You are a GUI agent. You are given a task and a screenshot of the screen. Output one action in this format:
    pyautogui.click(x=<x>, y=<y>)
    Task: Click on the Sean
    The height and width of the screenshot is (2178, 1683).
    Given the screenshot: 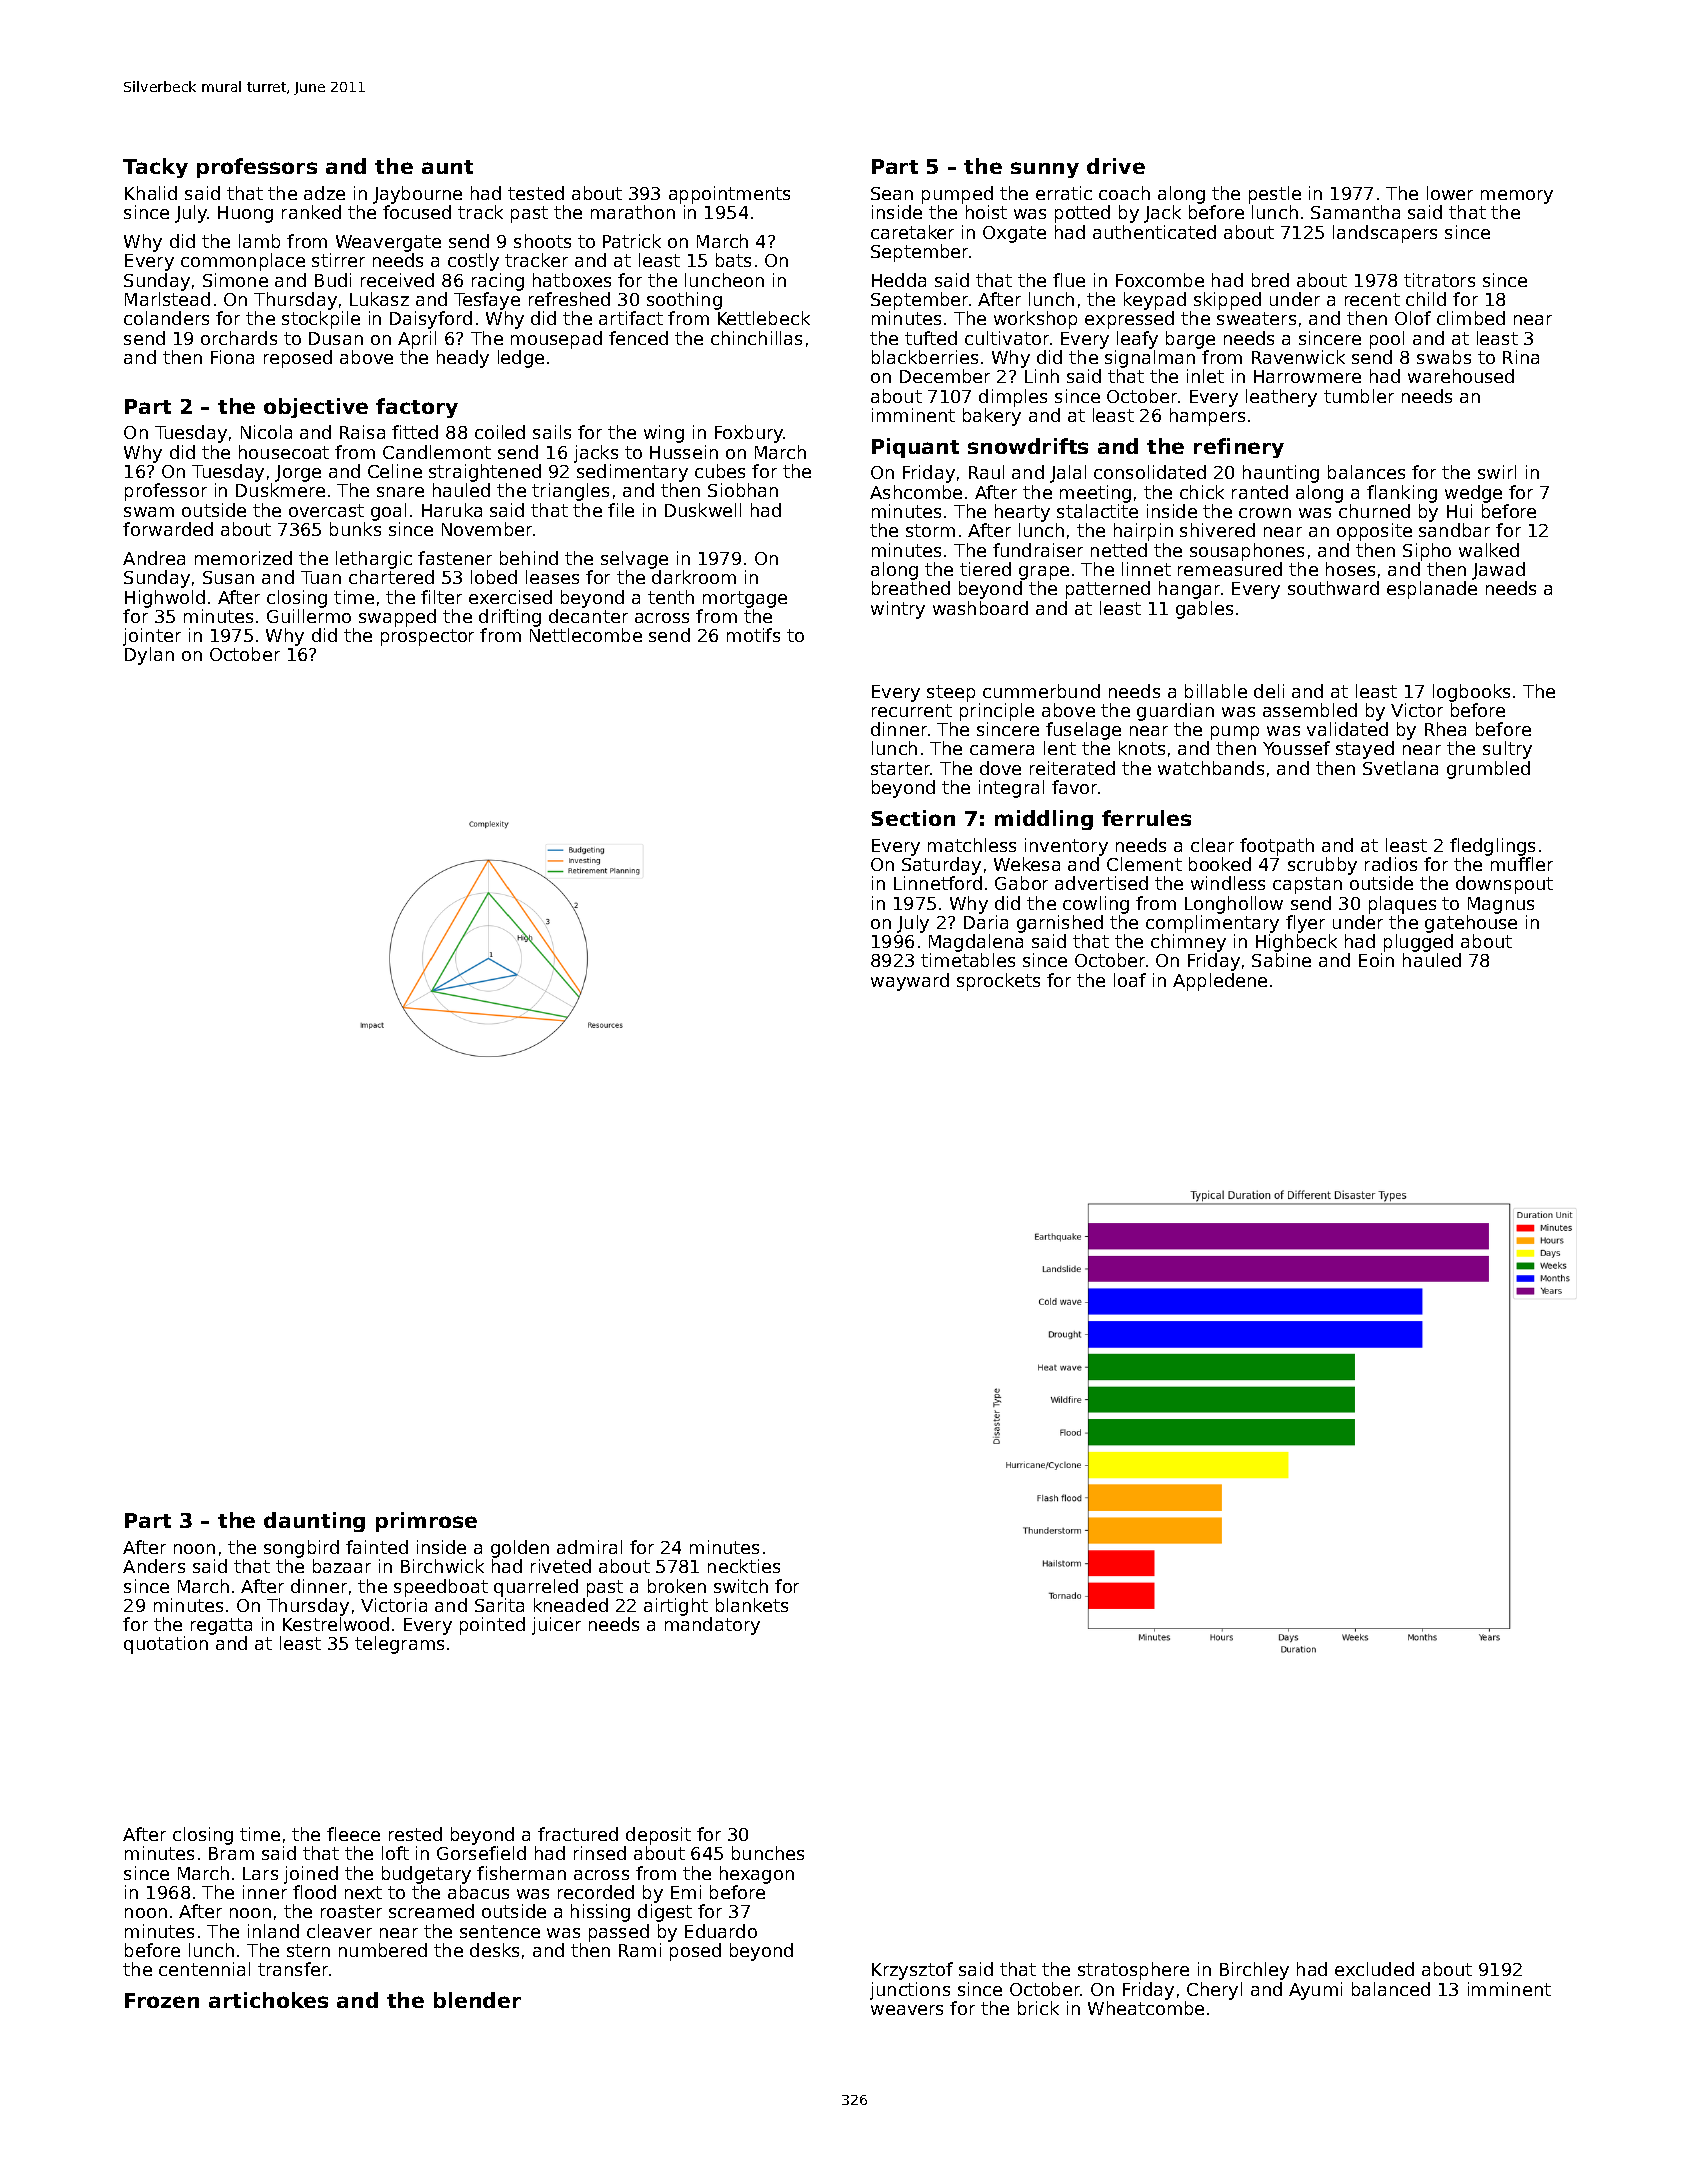 What is the action you would take?
    pyautogui.click(x=892, y=193)
